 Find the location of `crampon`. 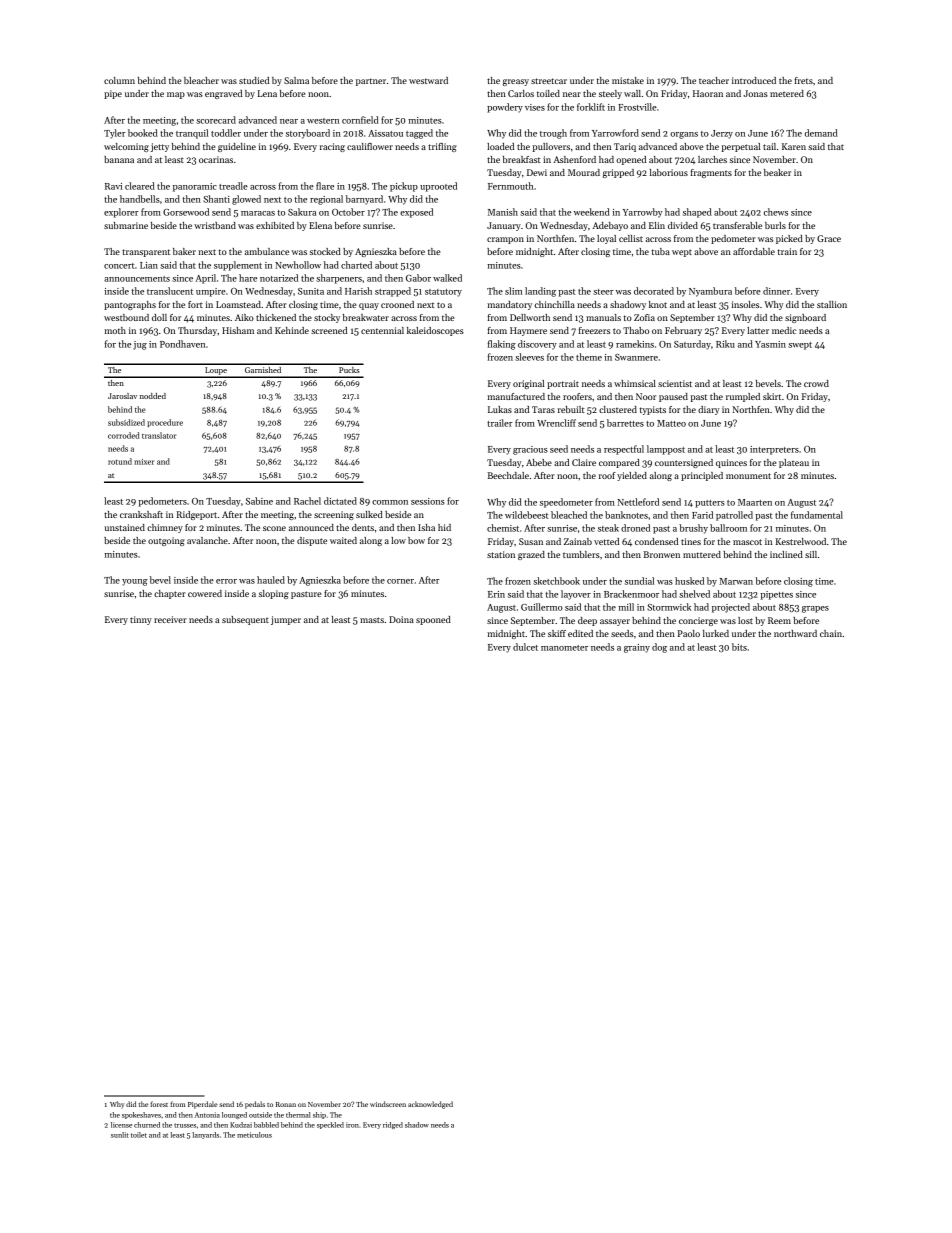

crampon is located at coordinates (505, 240).
